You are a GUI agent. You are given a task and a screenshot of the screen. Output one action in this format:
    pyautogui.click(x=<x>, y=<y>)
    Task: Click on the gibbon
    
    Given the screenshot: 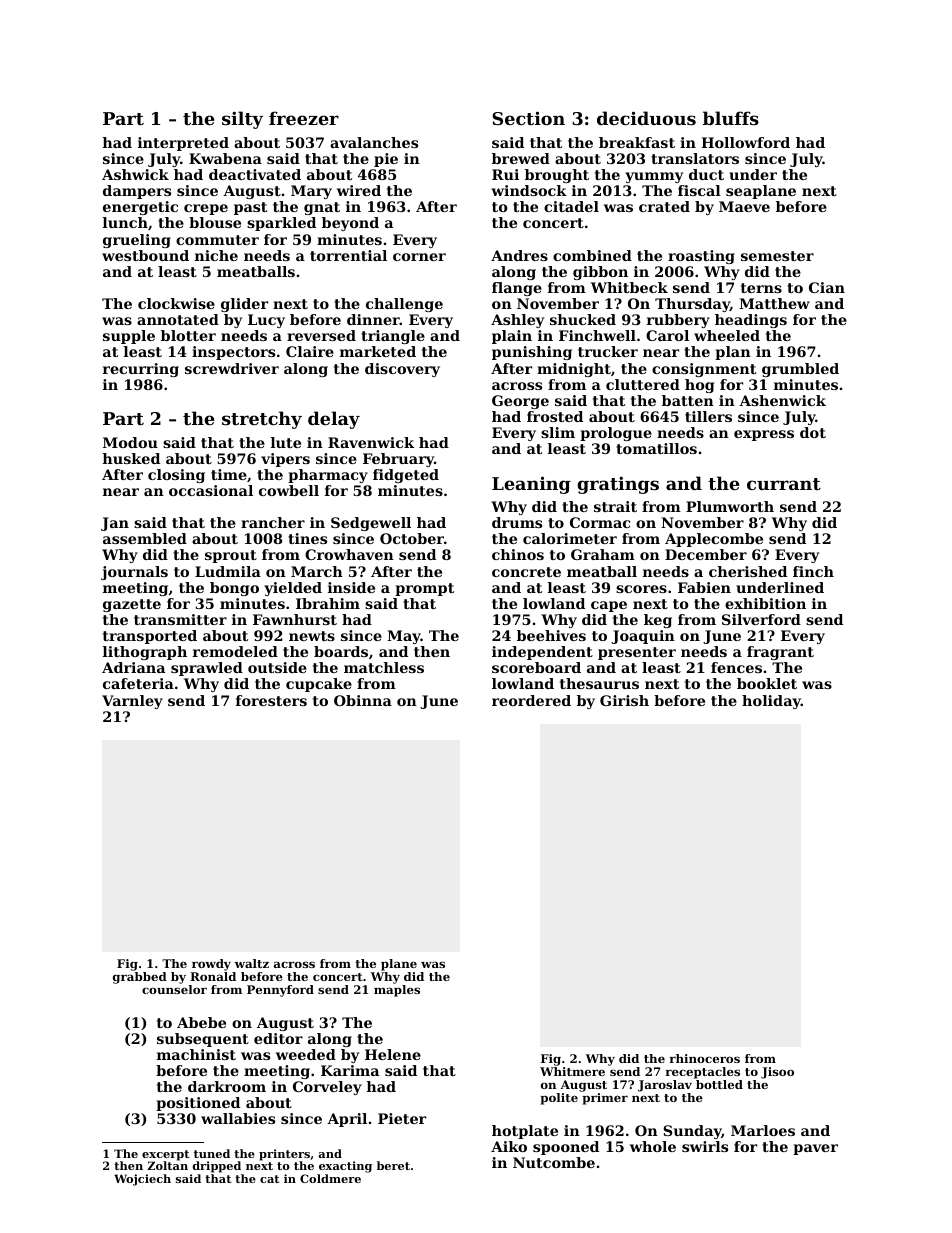 What is the action you would take?
    pyautogui.click(x=600, y=273)
